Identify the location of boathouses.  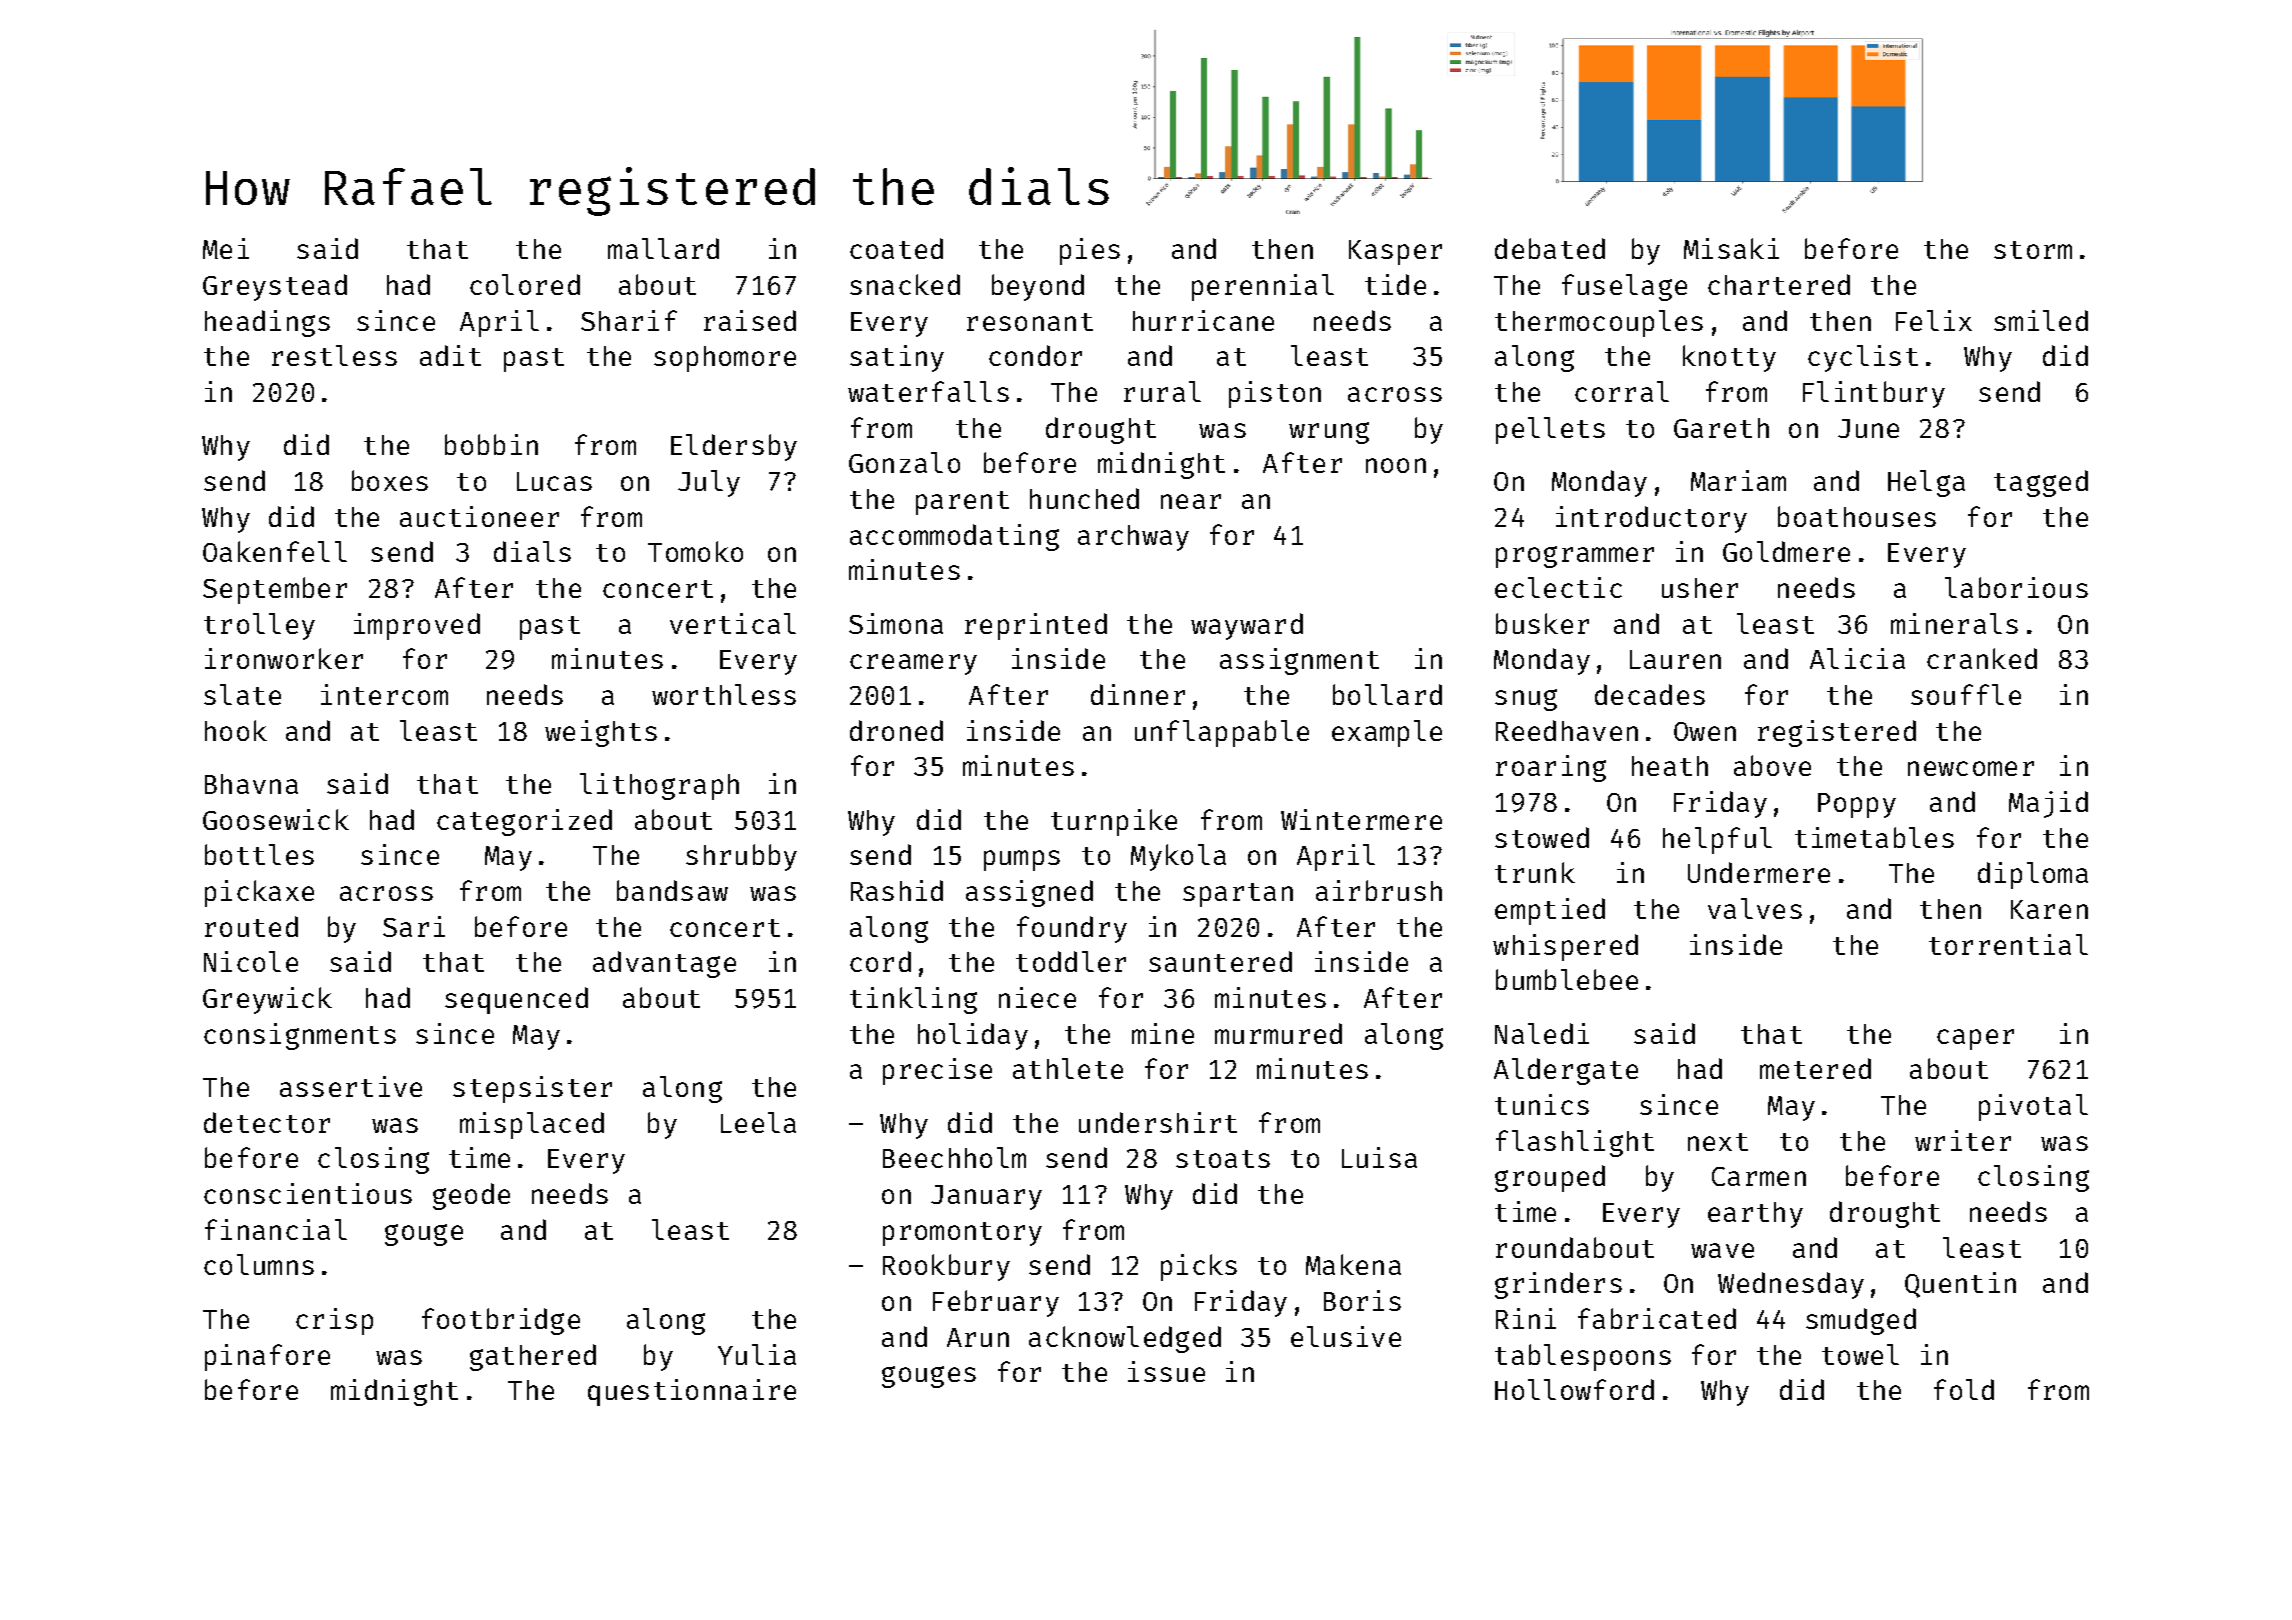
(1857, 516).
